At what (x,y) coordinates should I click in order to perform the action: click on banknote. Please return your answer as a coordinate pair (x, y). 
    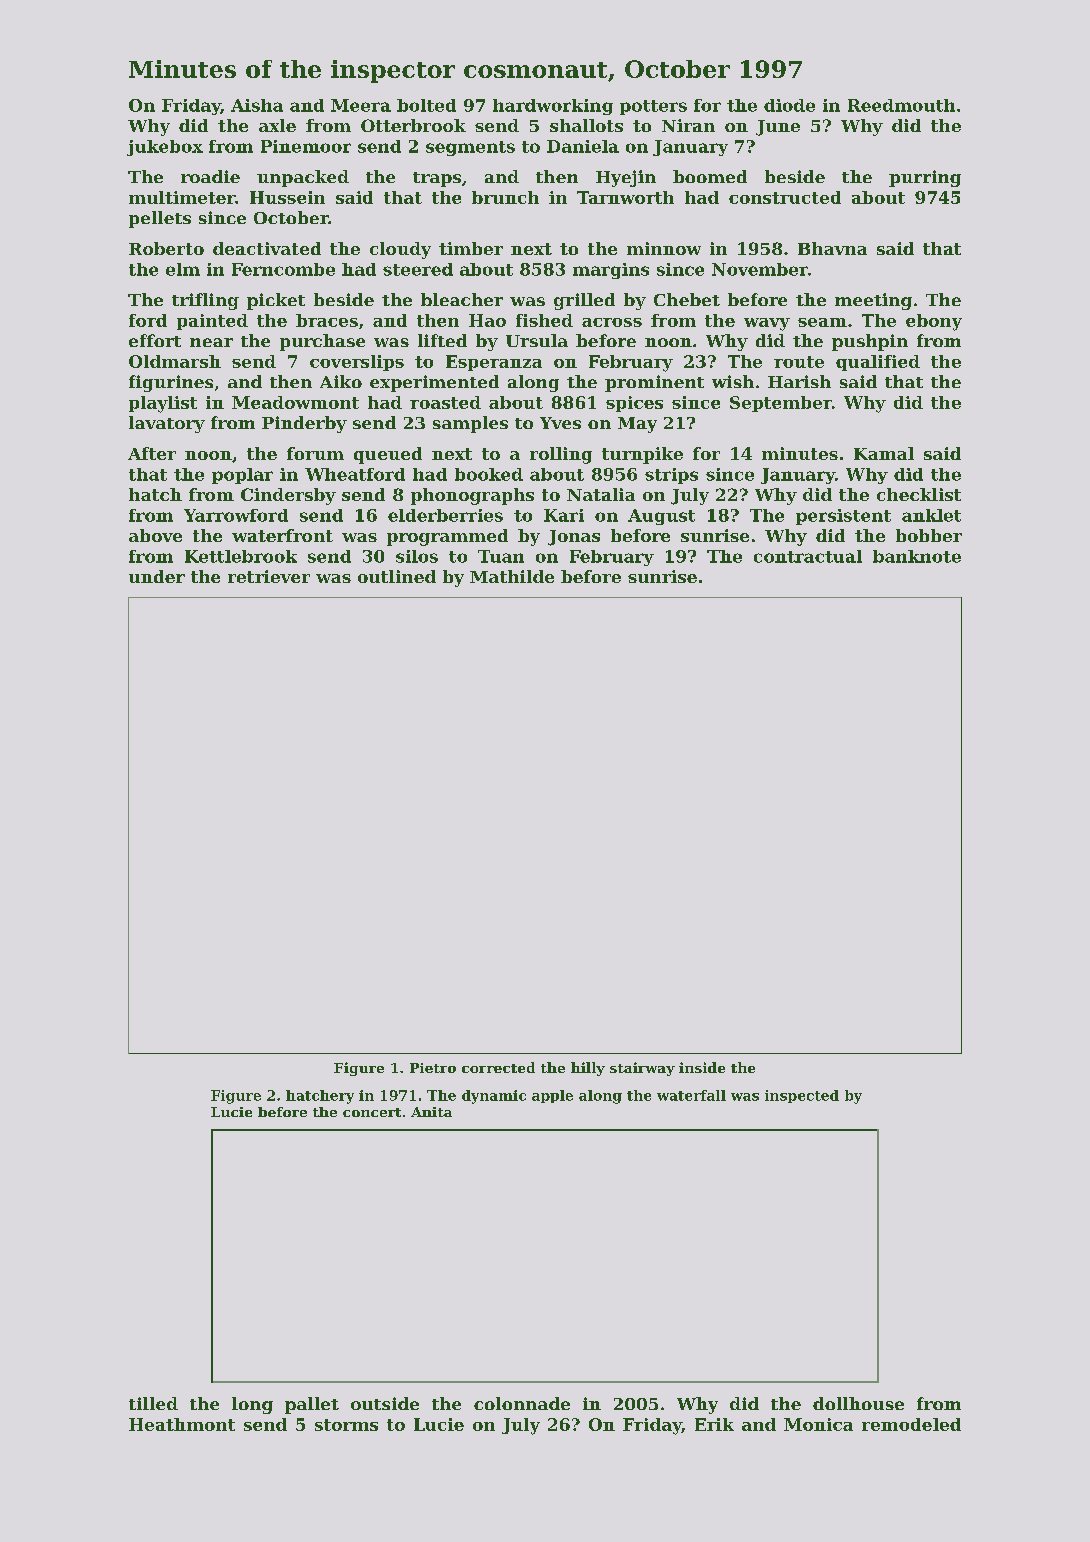
    Looking at the image, I should click on (917, 556).
